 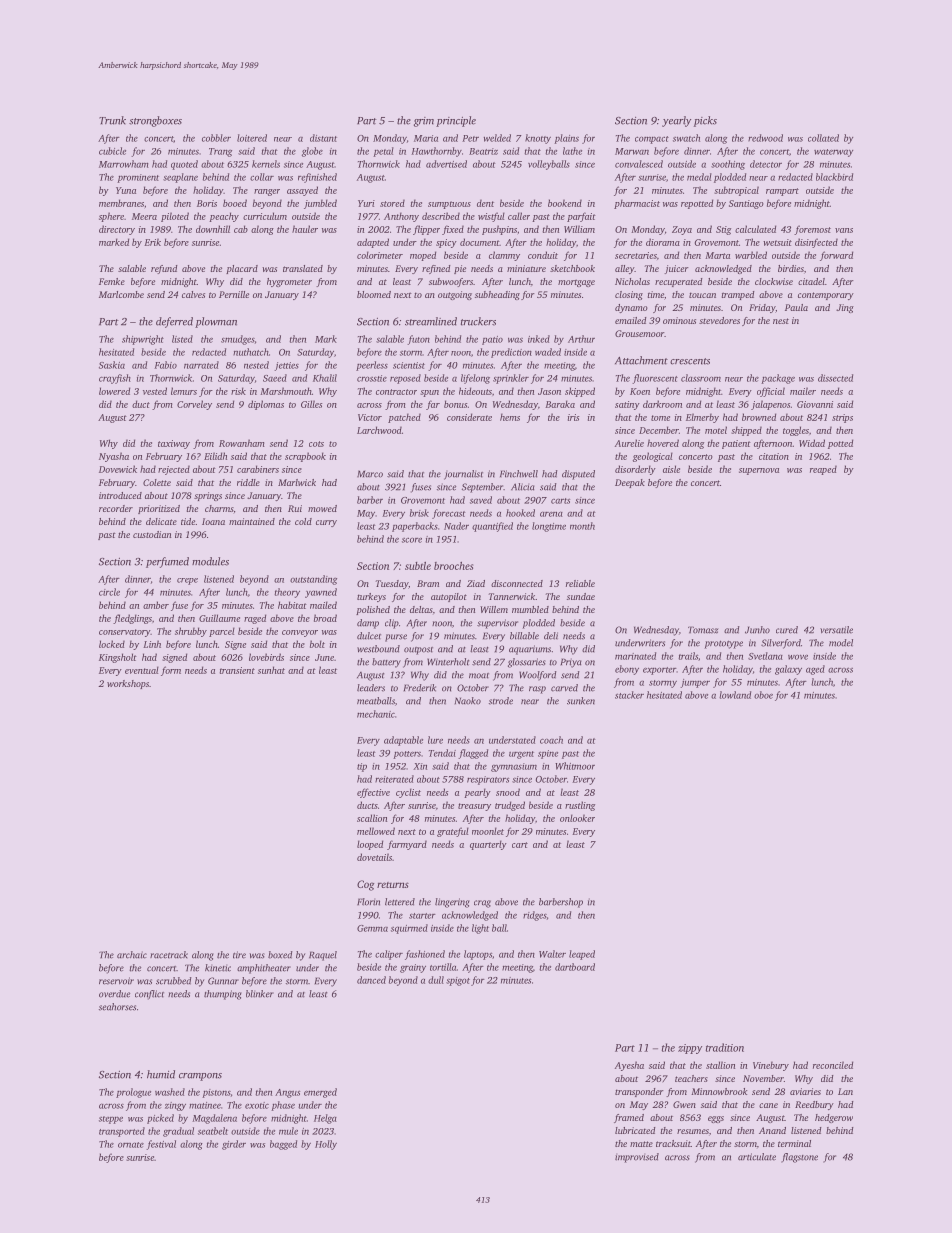 I want to click on detector, so click(x=766, y=164).
